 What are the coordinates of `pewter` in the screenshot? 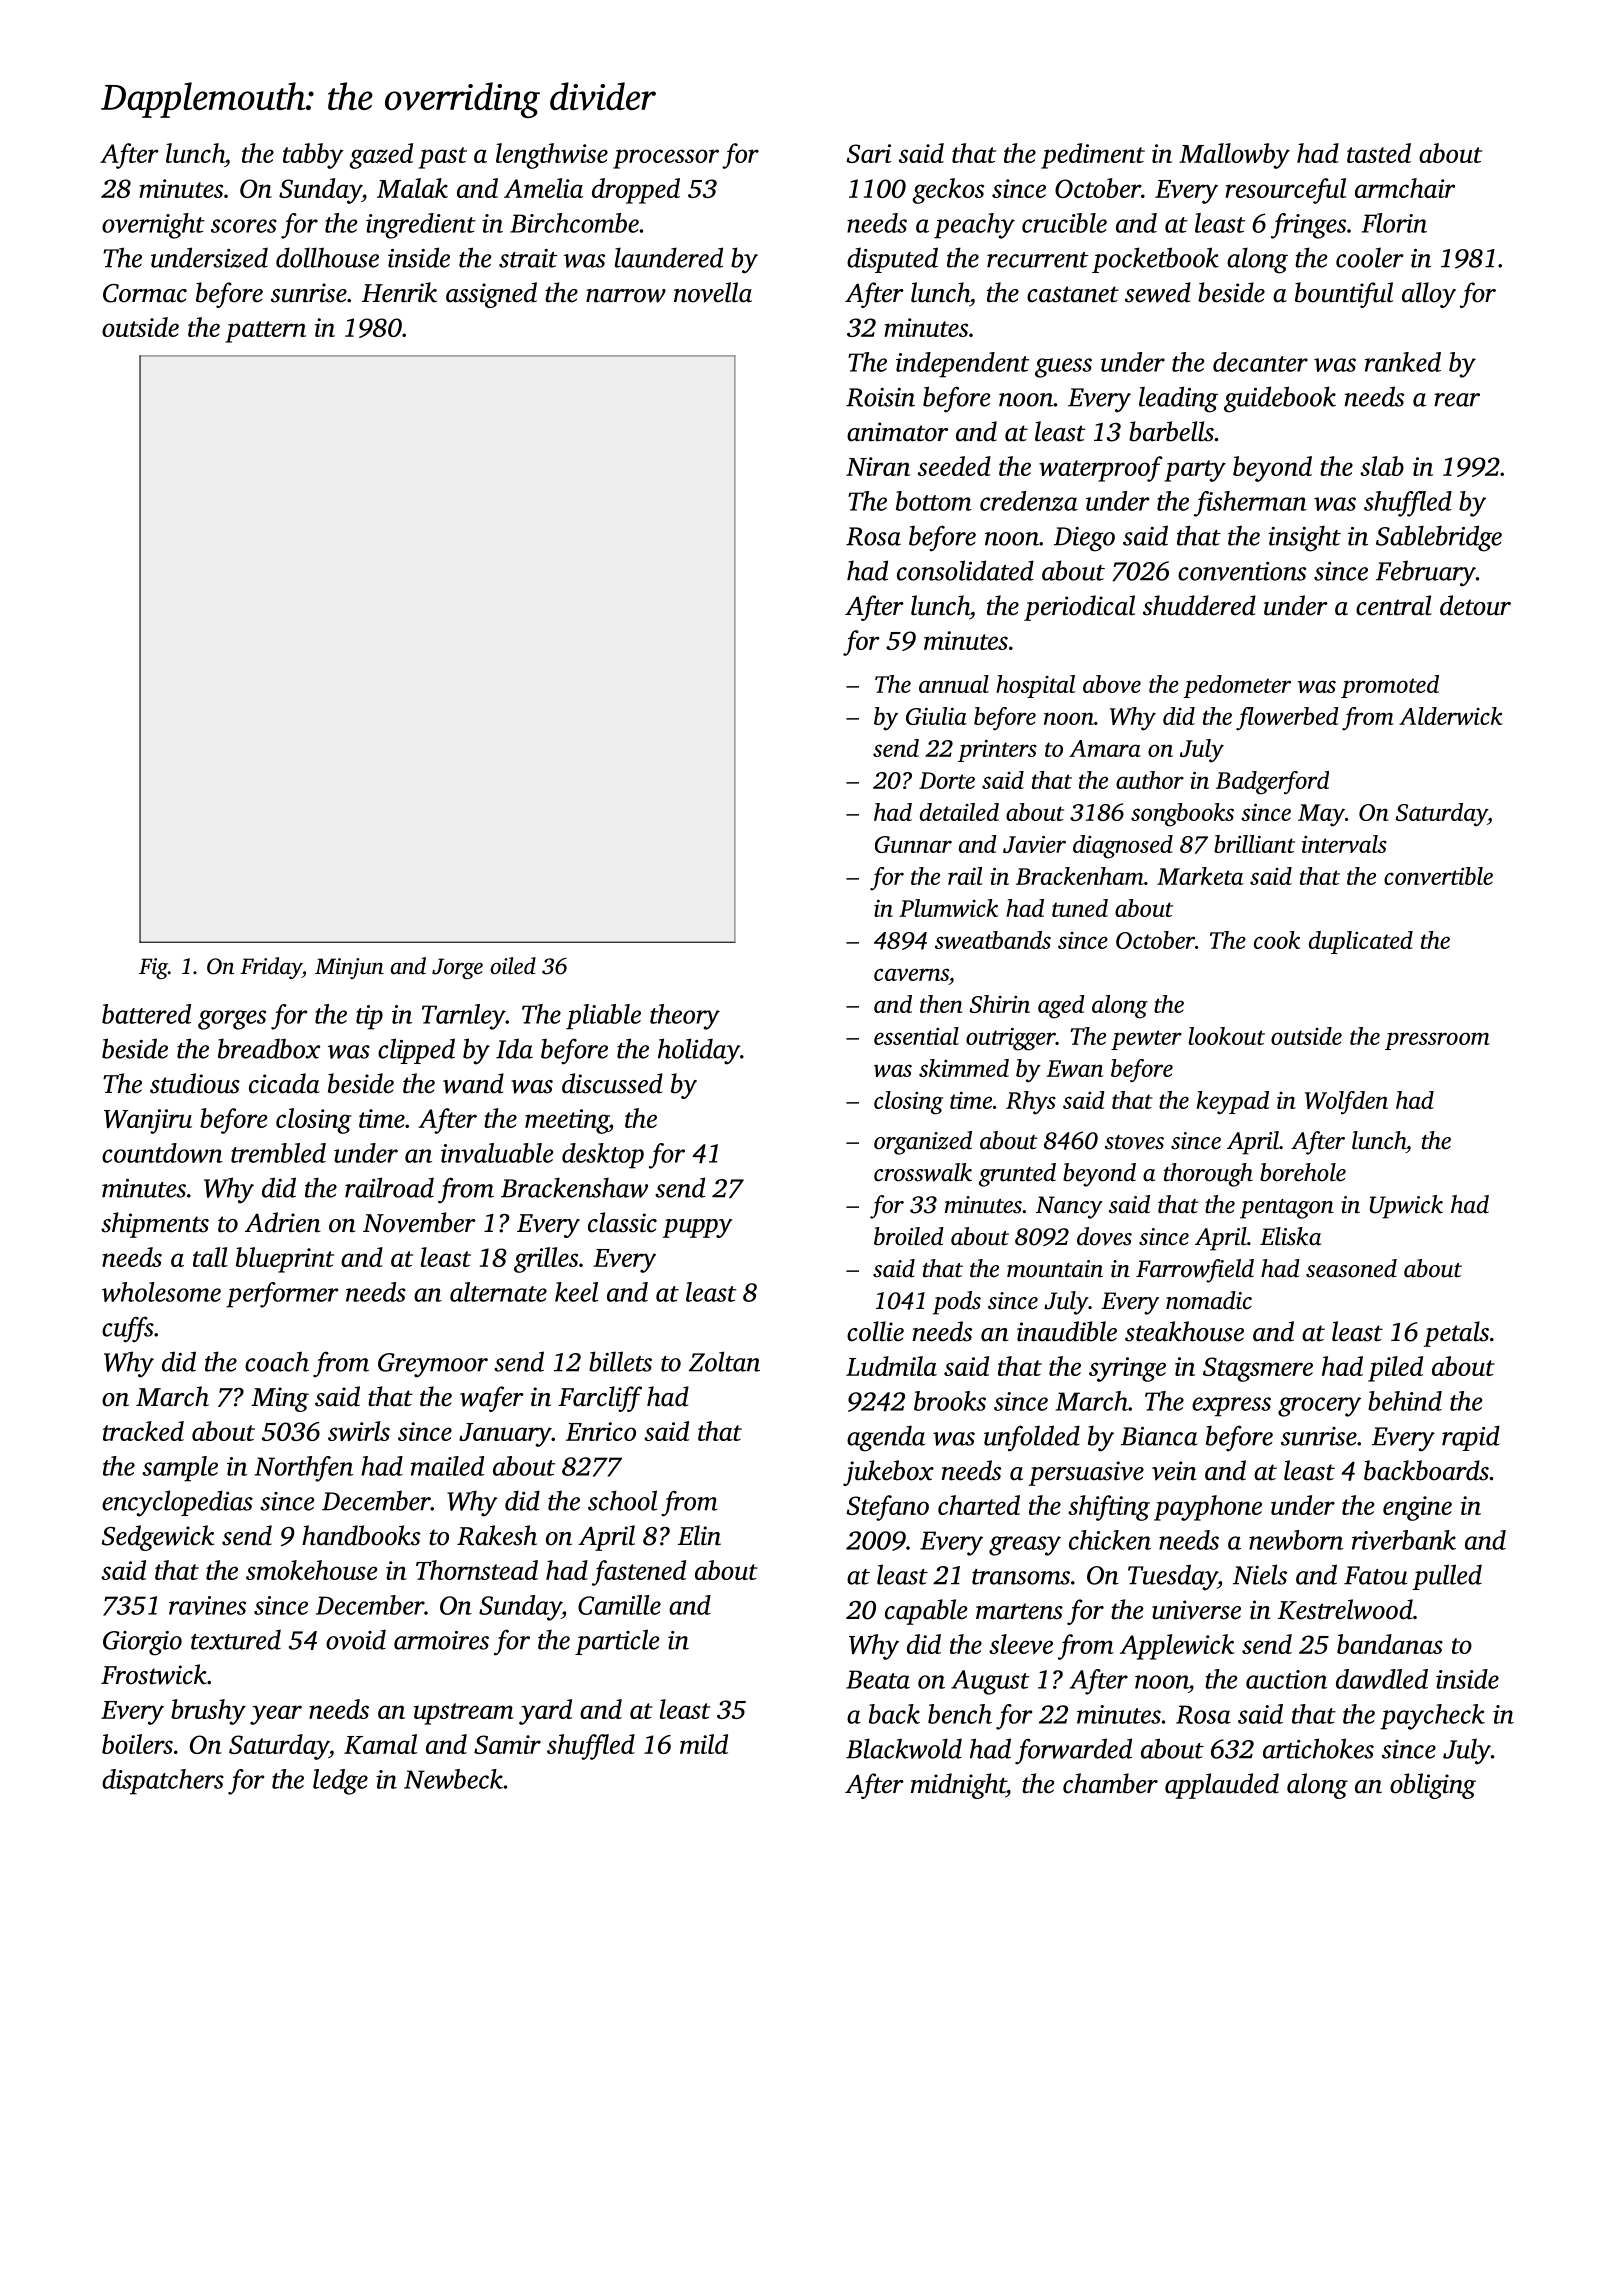 It's located at (1146, 1040).
